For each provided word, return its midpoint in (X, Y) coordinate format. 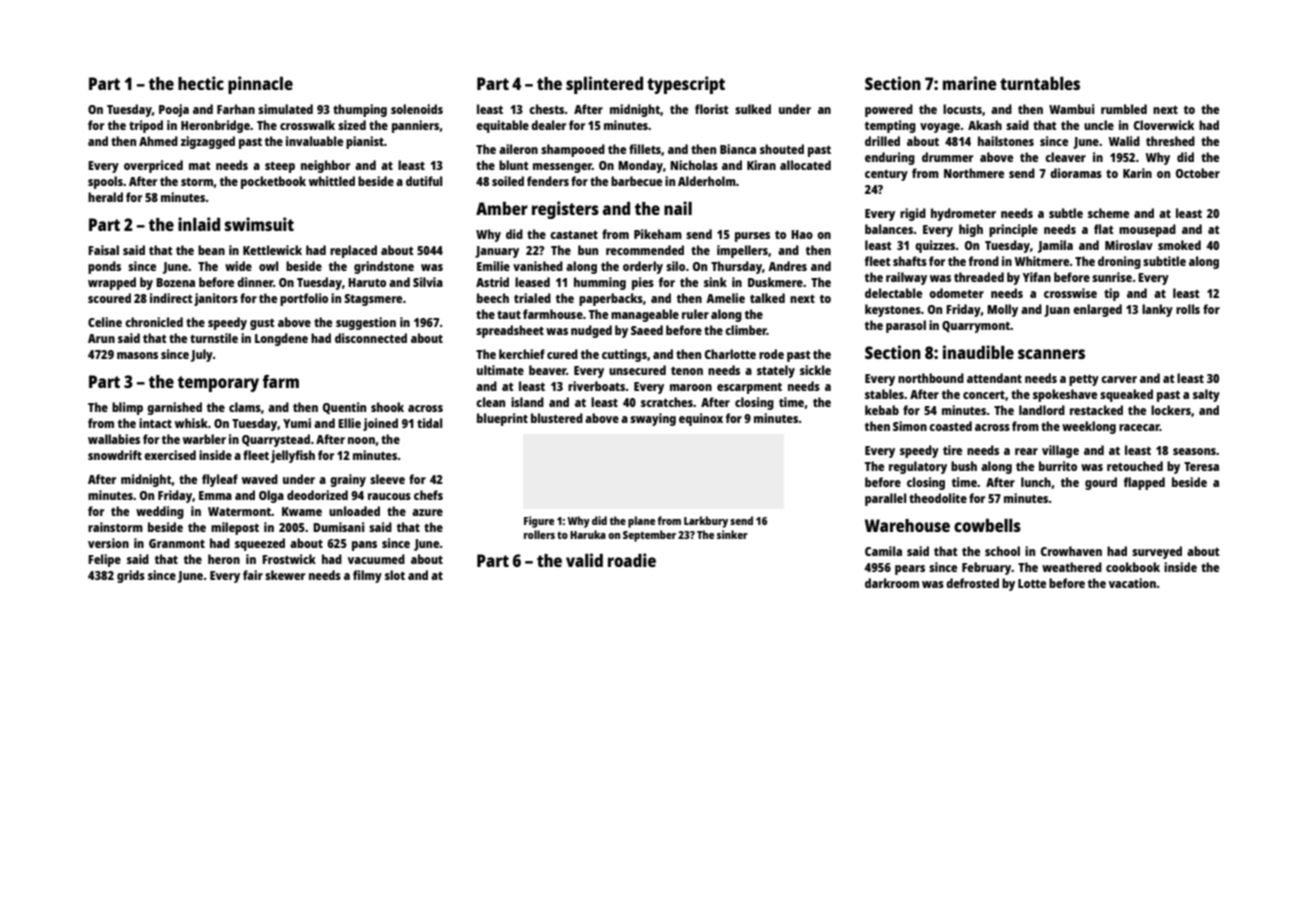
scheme (1108, 213)
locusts (962, 109)
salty (1206, 395)
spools (105, 182)
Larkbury (706, 522)
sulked (753, 109)
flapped (1144, 483)
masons (137, 355)
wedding (160, 512)
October (1198, 173)
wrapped (112, 283)
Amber (502, 208)
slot (395, 575)
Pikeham (658, 234)
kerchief (522, 354)
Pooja (174, 110)
